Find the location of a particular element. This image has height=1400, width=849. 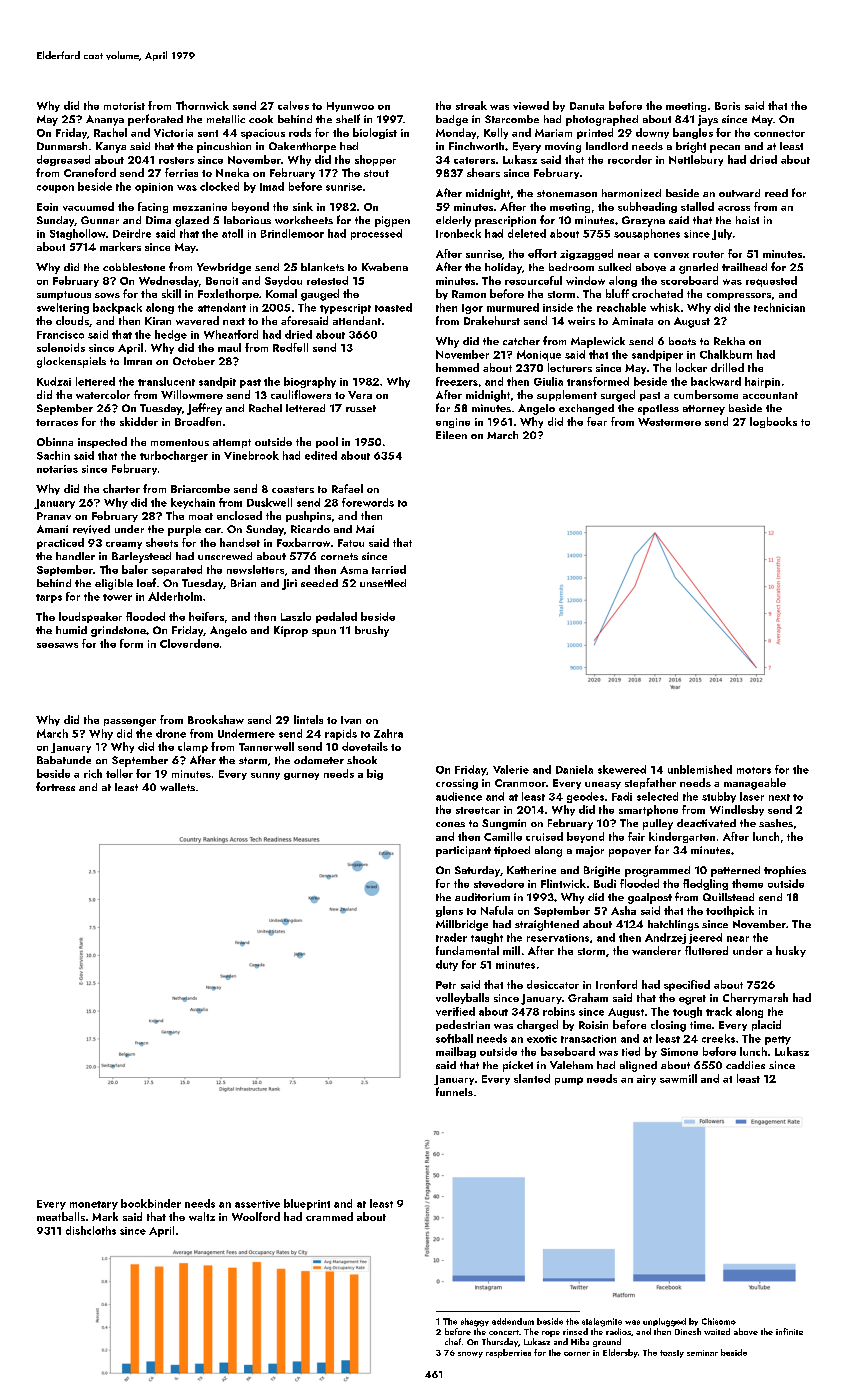

funnels is located at coordinates (454, 1091).
